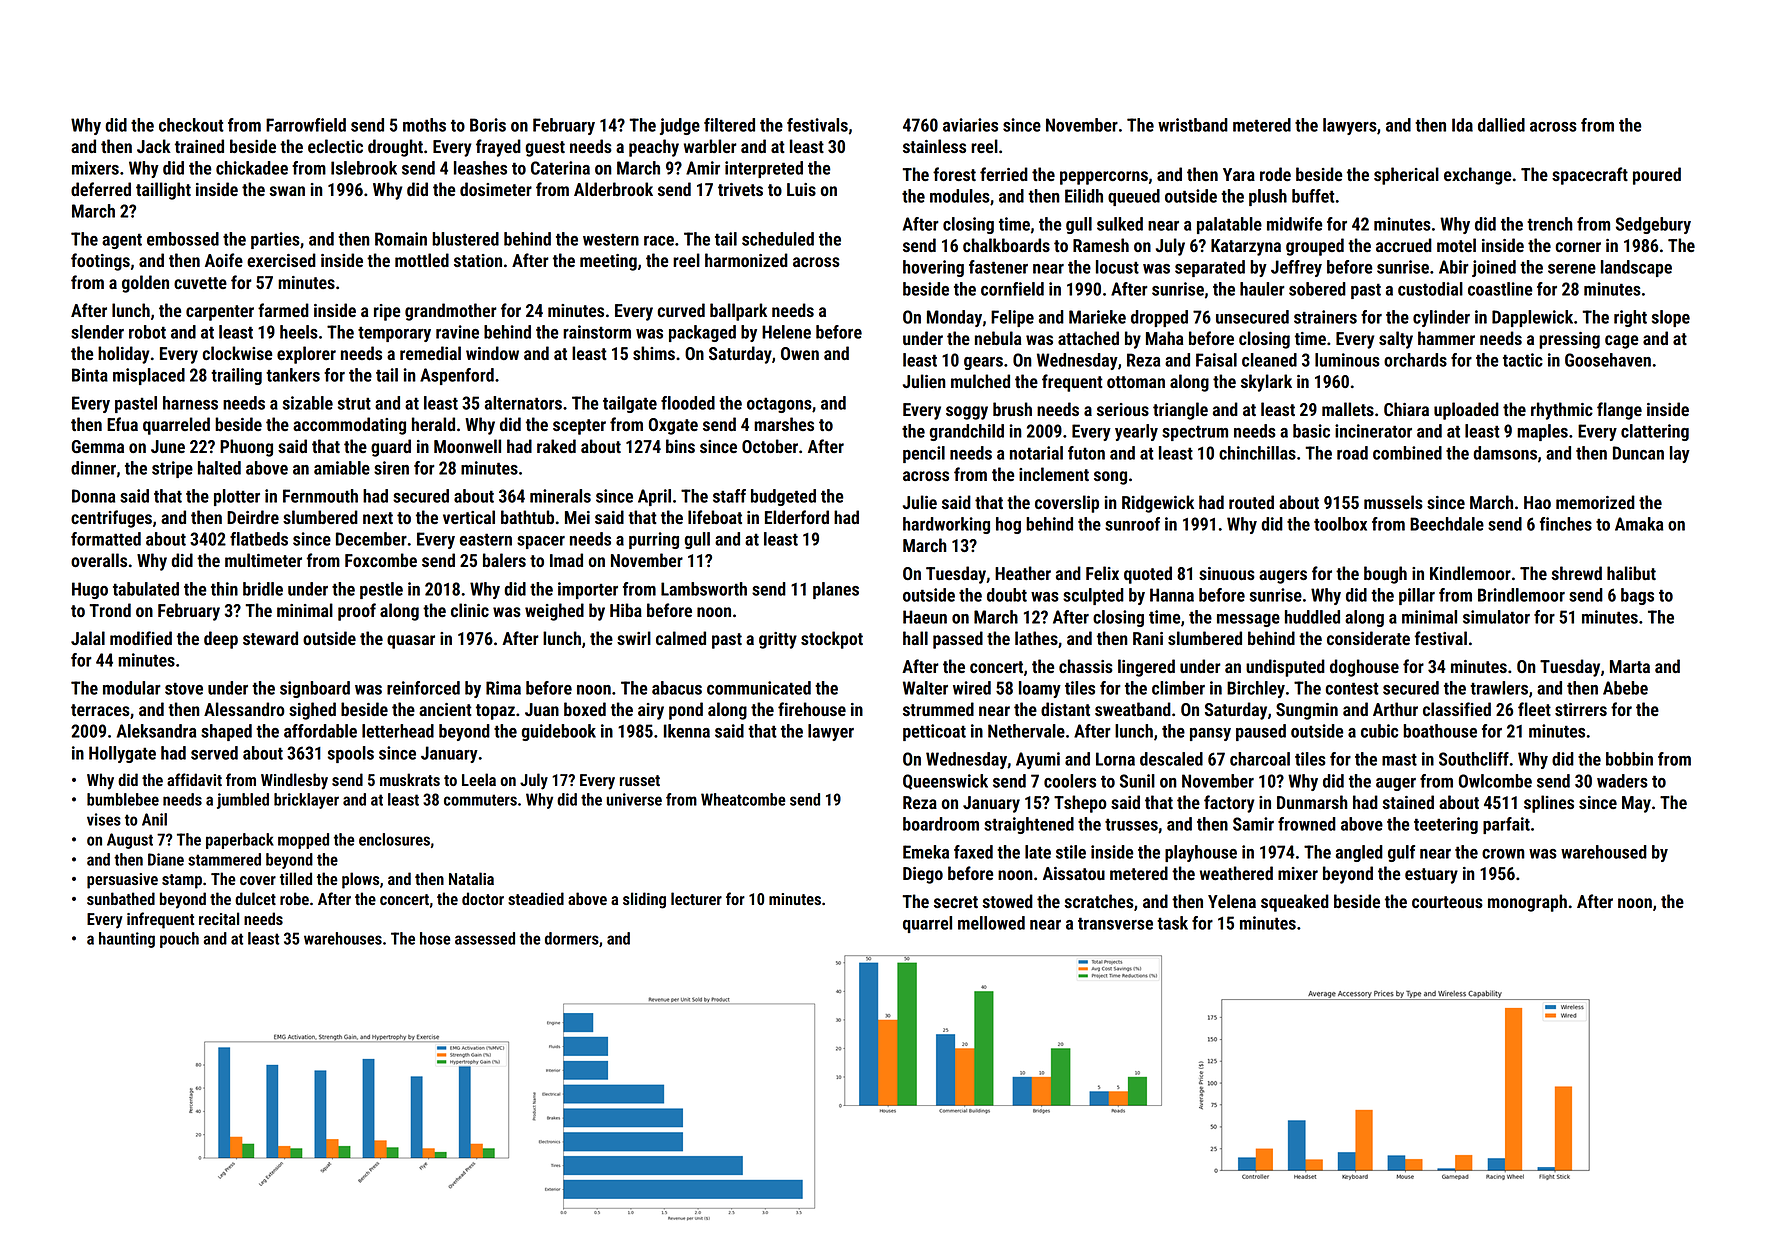 The width and height of the page is (1767, 1249). I want to click on Diane, so click(166, 859).
